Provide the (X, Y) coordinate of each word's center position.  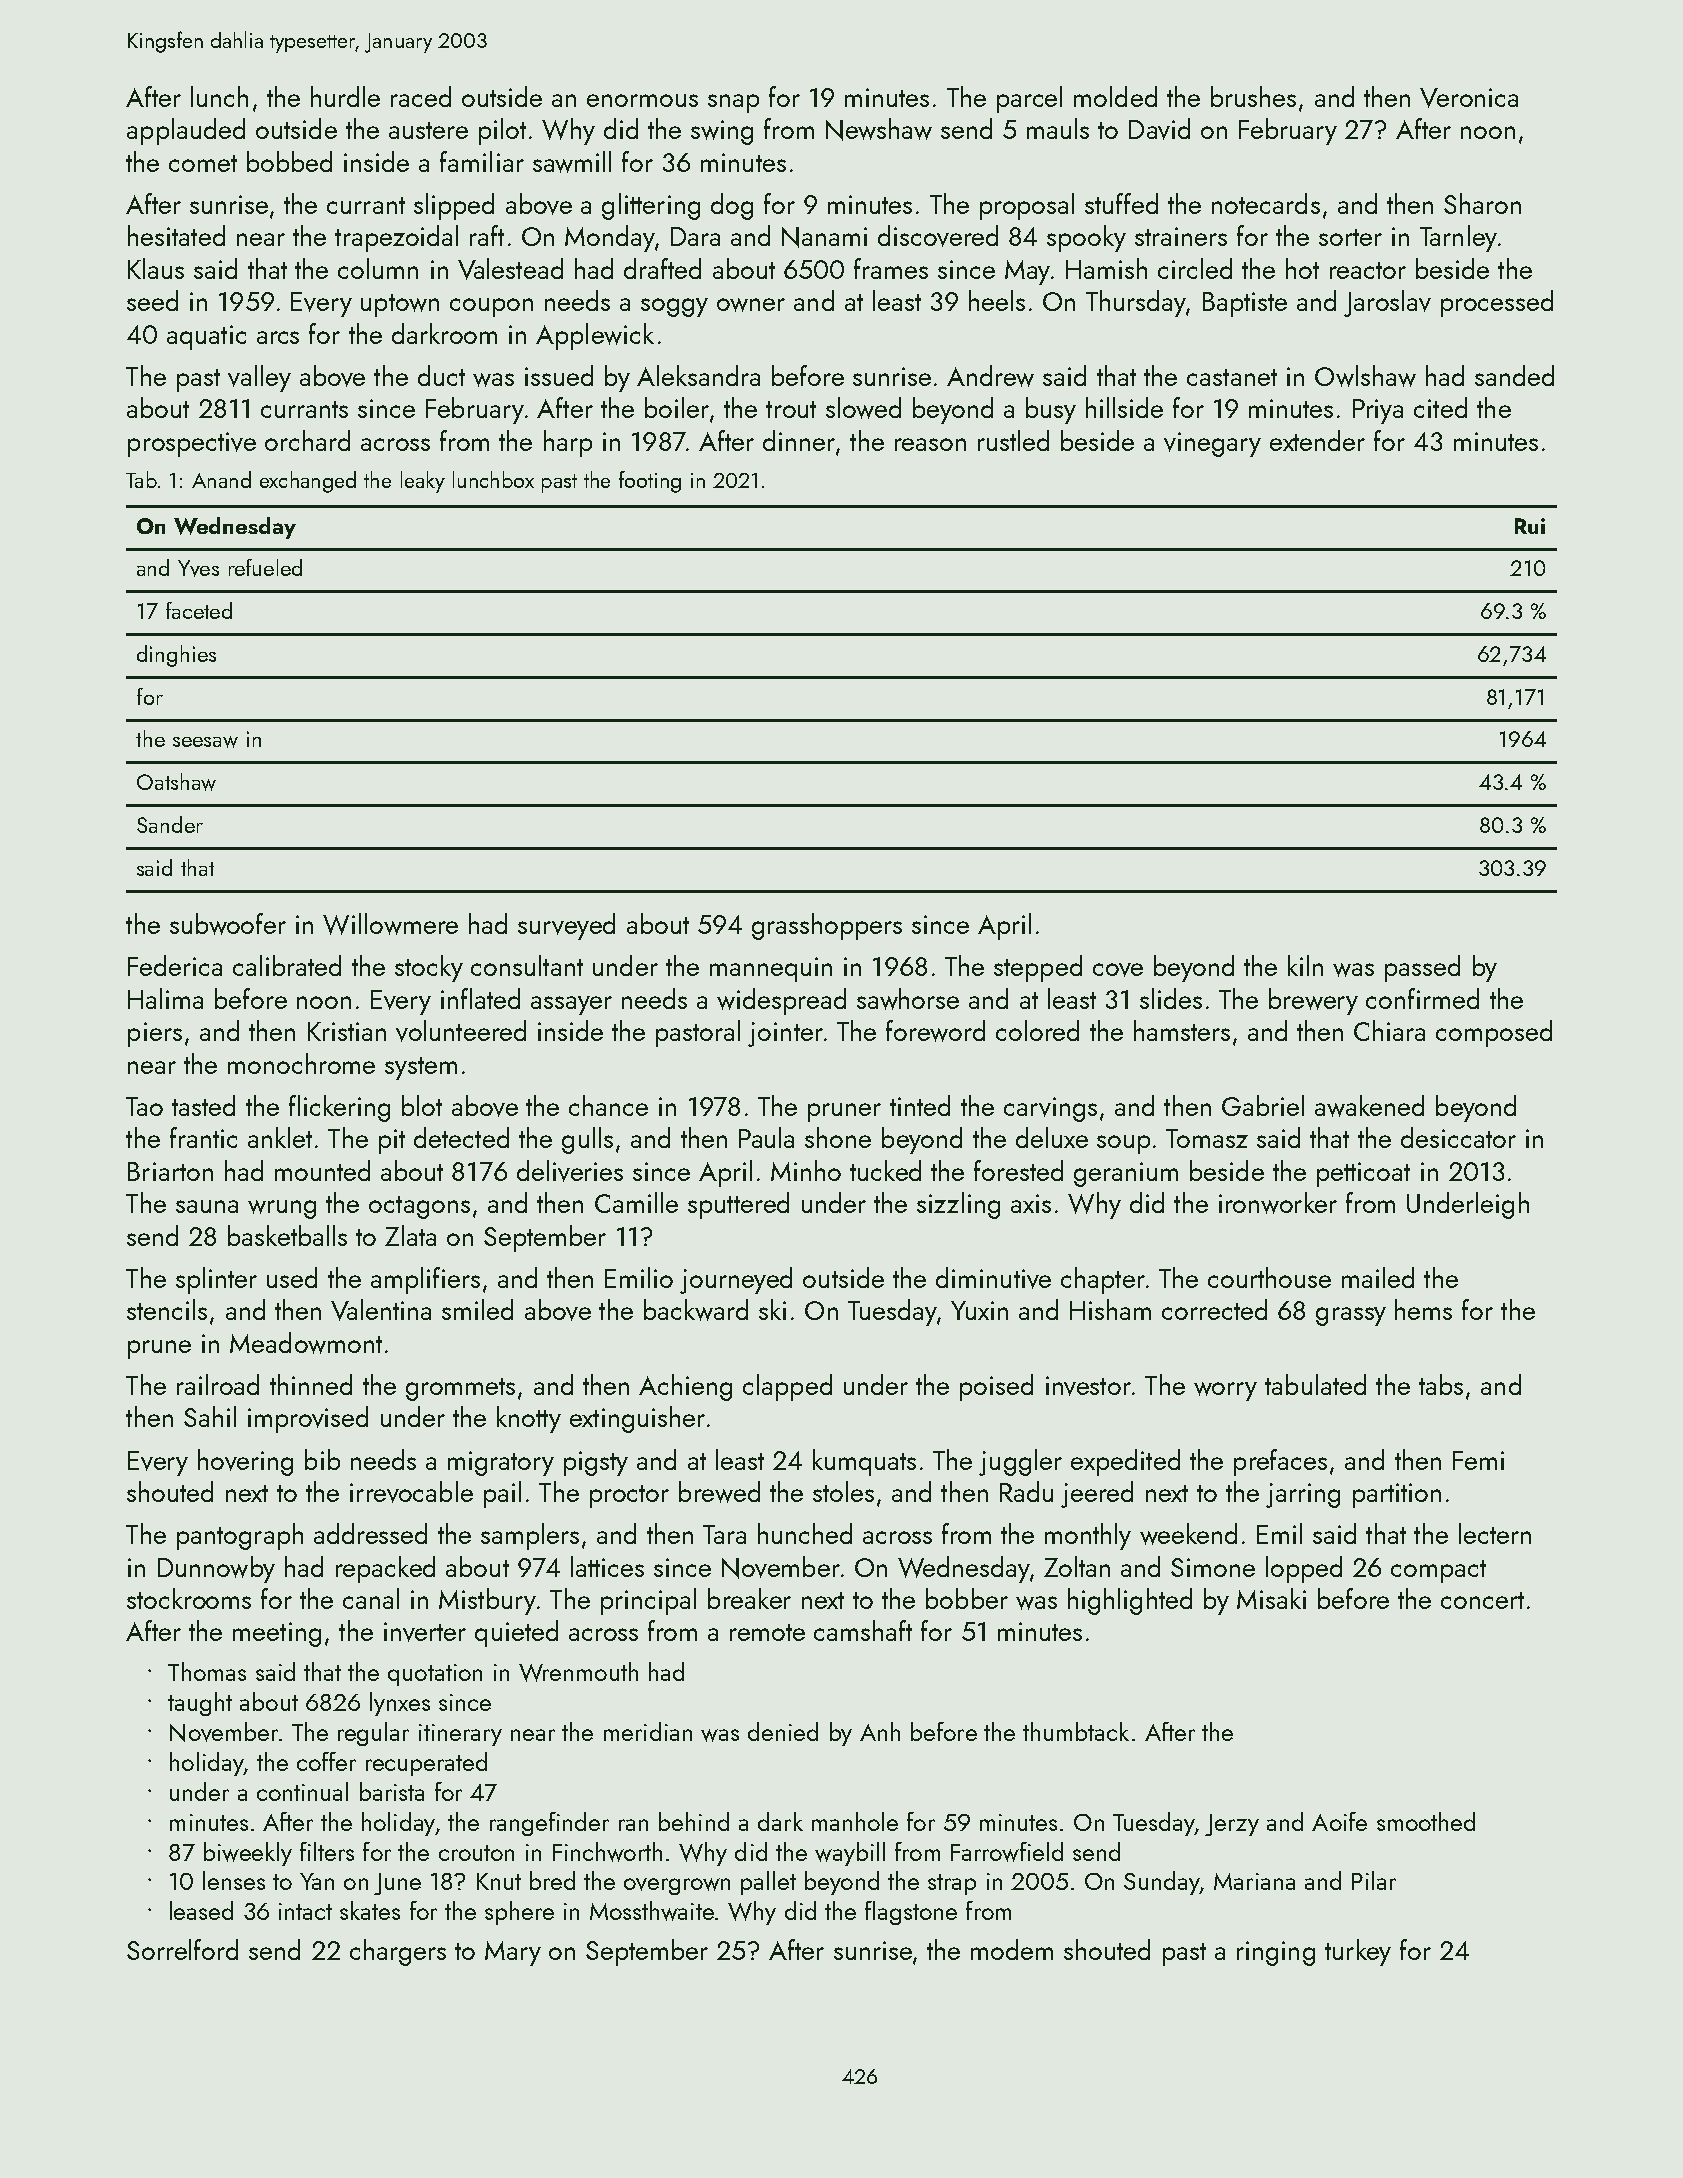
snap (733, 103)
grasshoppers (827, 926)
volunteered (461, 1031)
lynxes (400, 1704)
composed (1494, 1033)
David (1159, 129)
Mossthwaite (652, 1911)
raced (421, 96)
